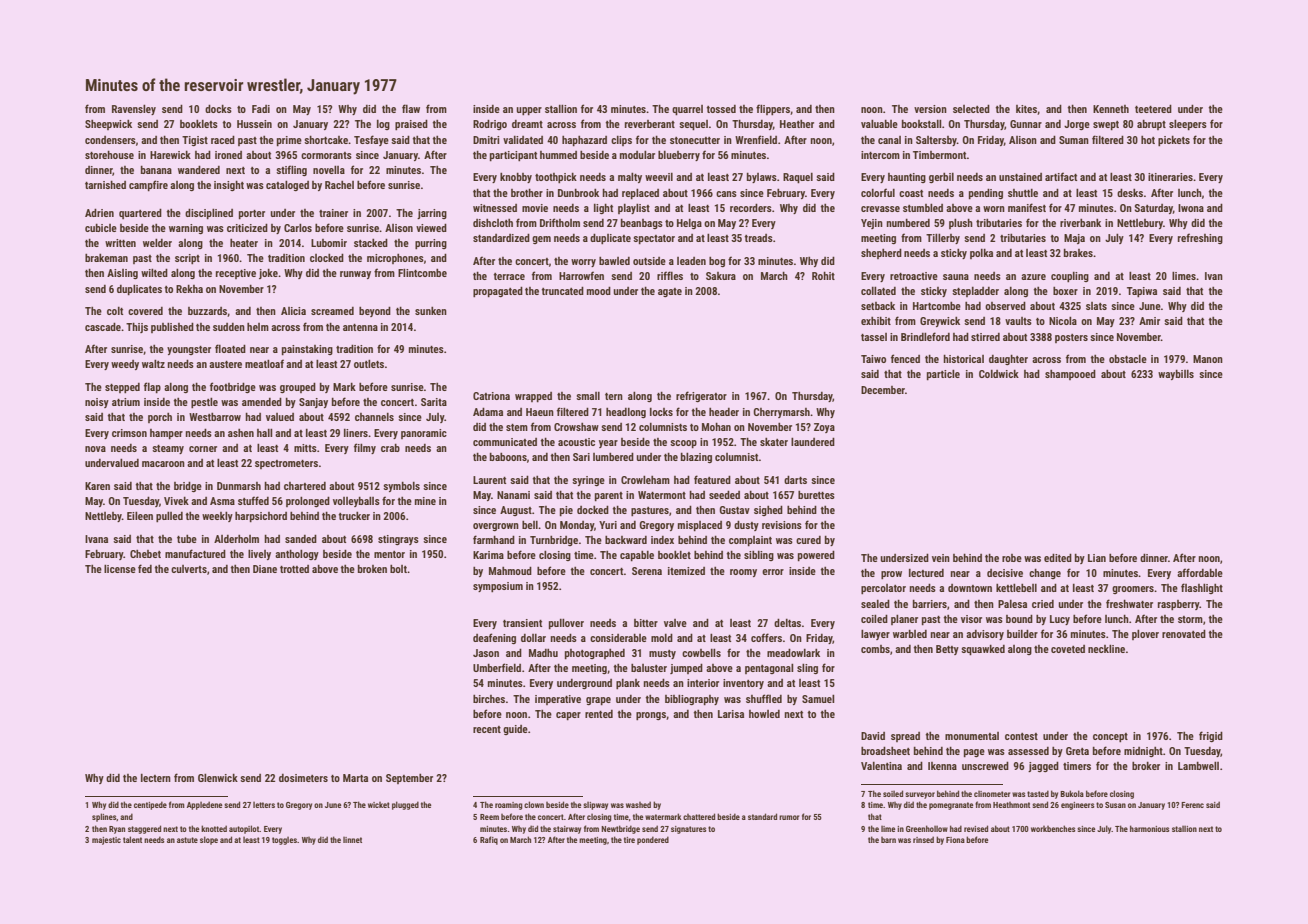 The height and width of the document is (924, 1308). Describe the element at coordinates (186, 229) in the document. I see `warning` at that location.
